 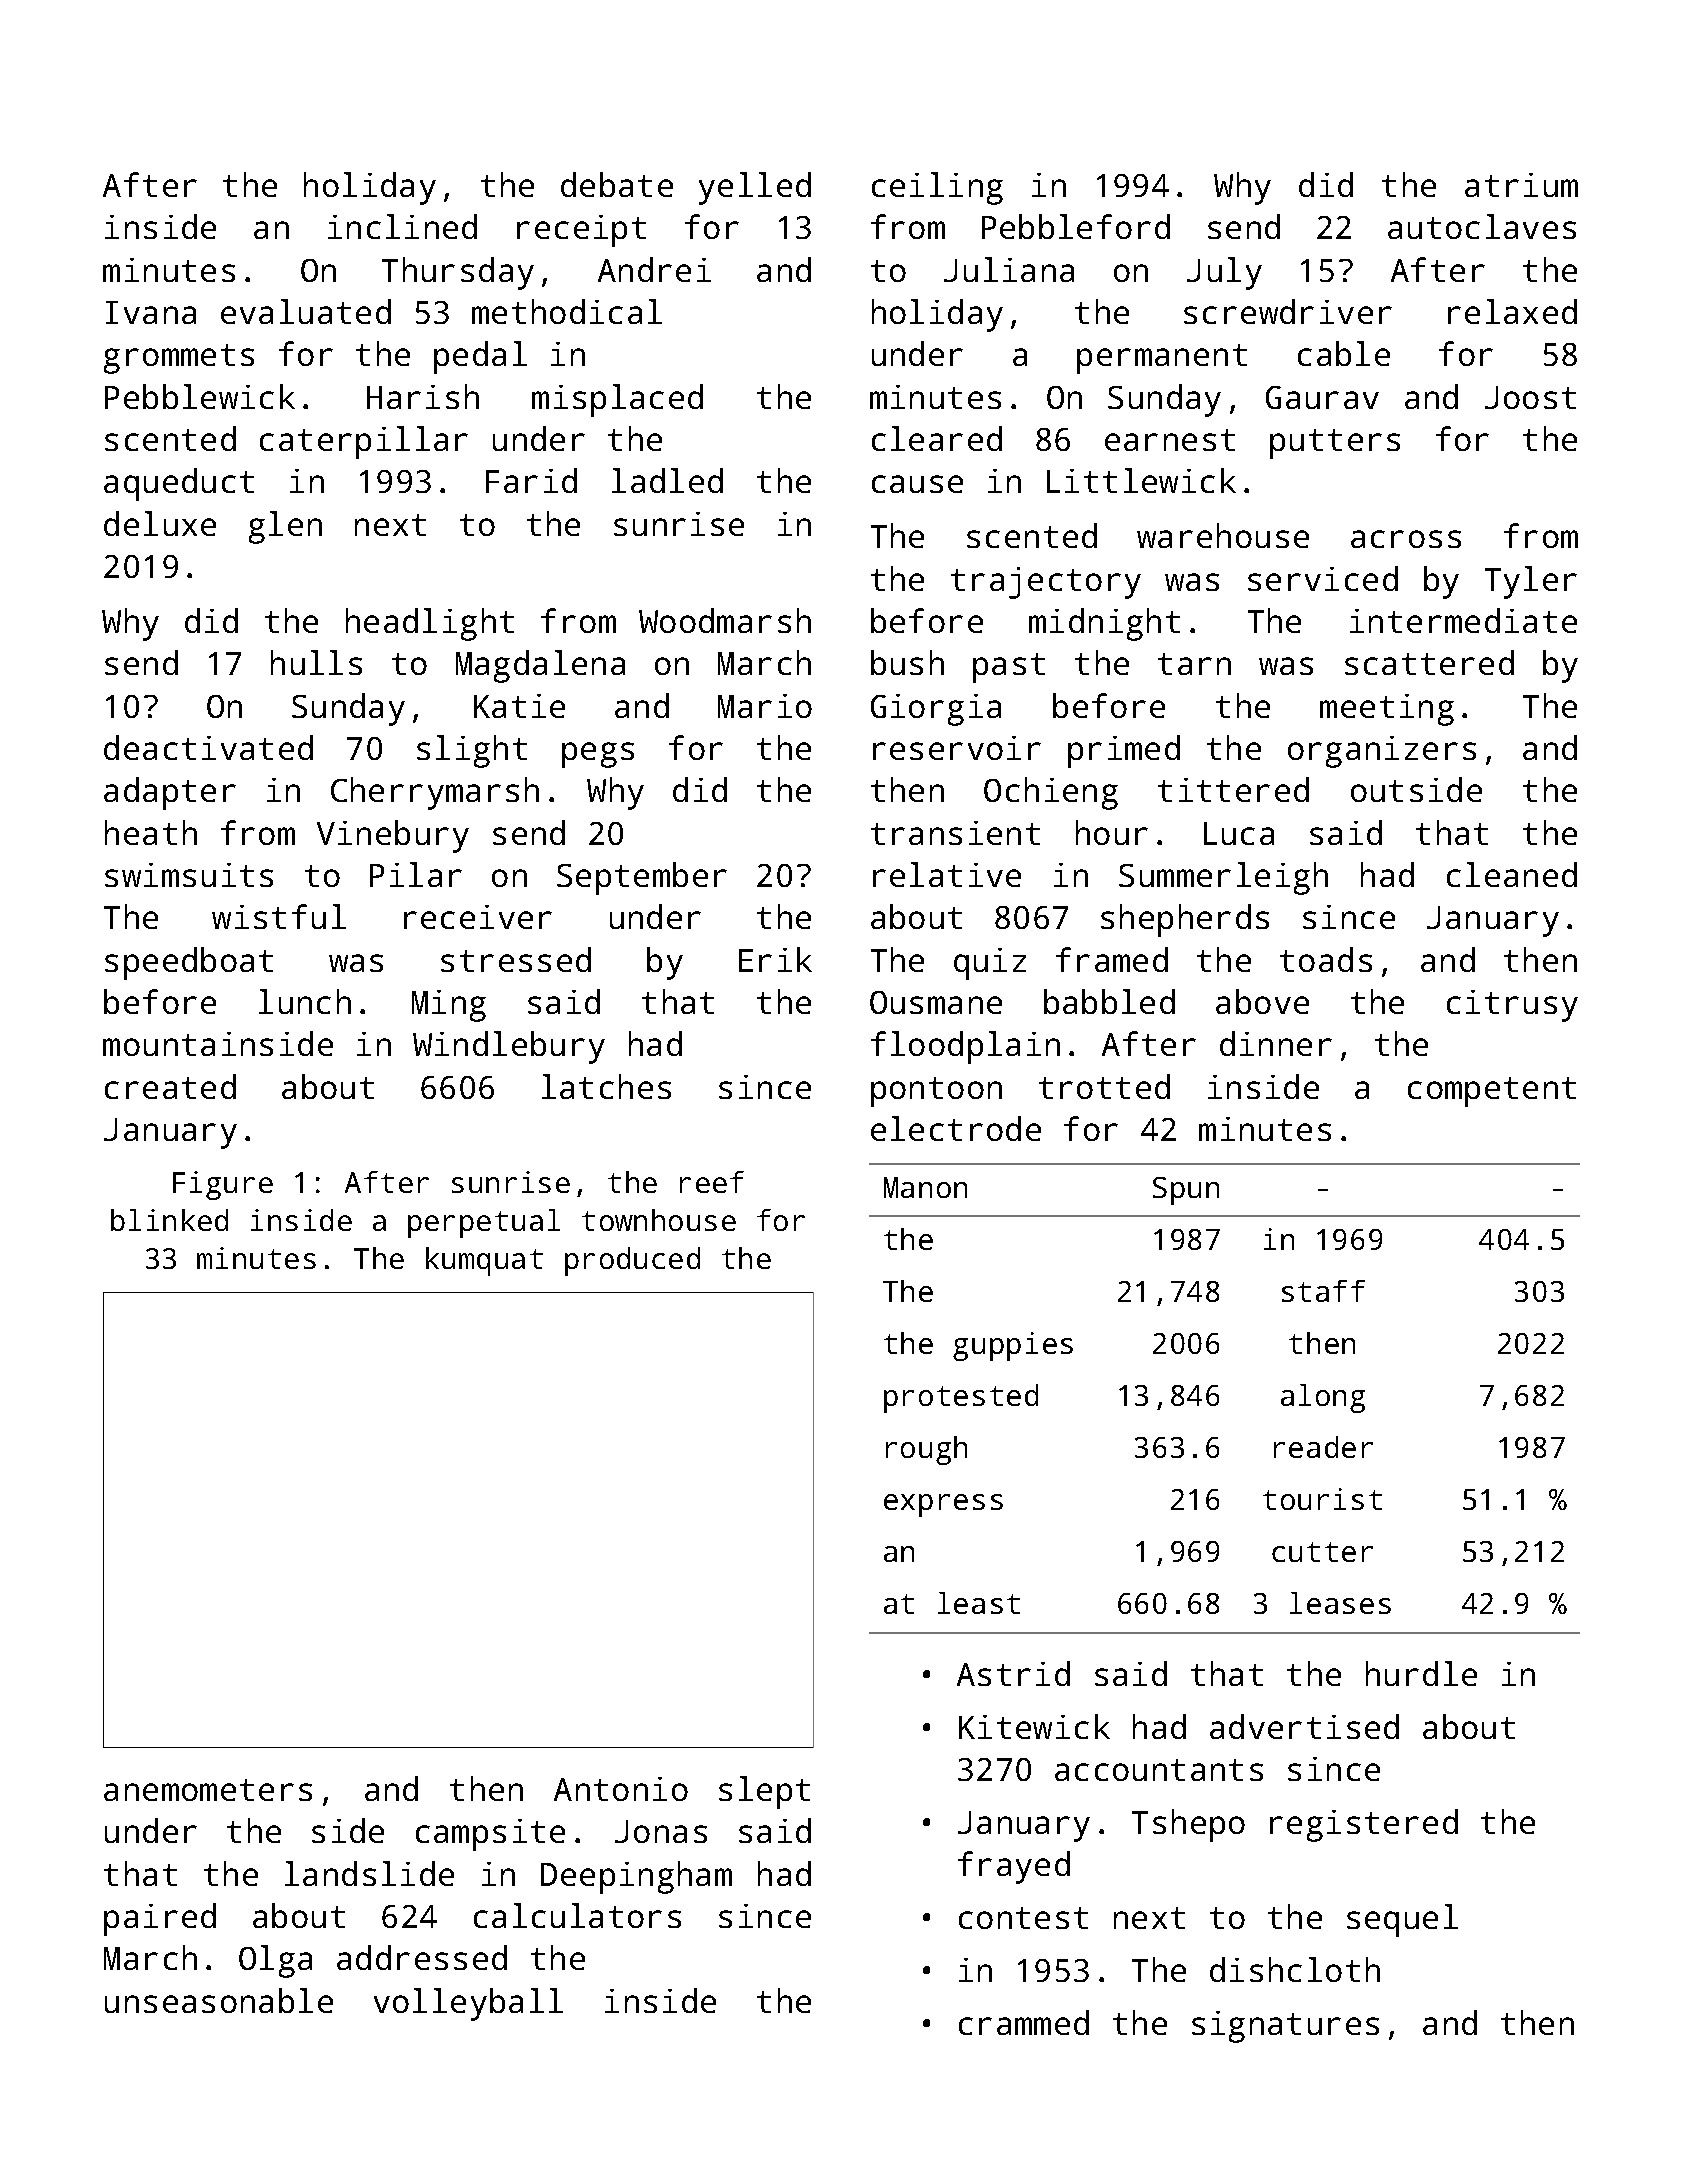 What do you see at coordinates (151, 312) in the screenshot?
I see `Ivana` at bounding box center [151, 312].
